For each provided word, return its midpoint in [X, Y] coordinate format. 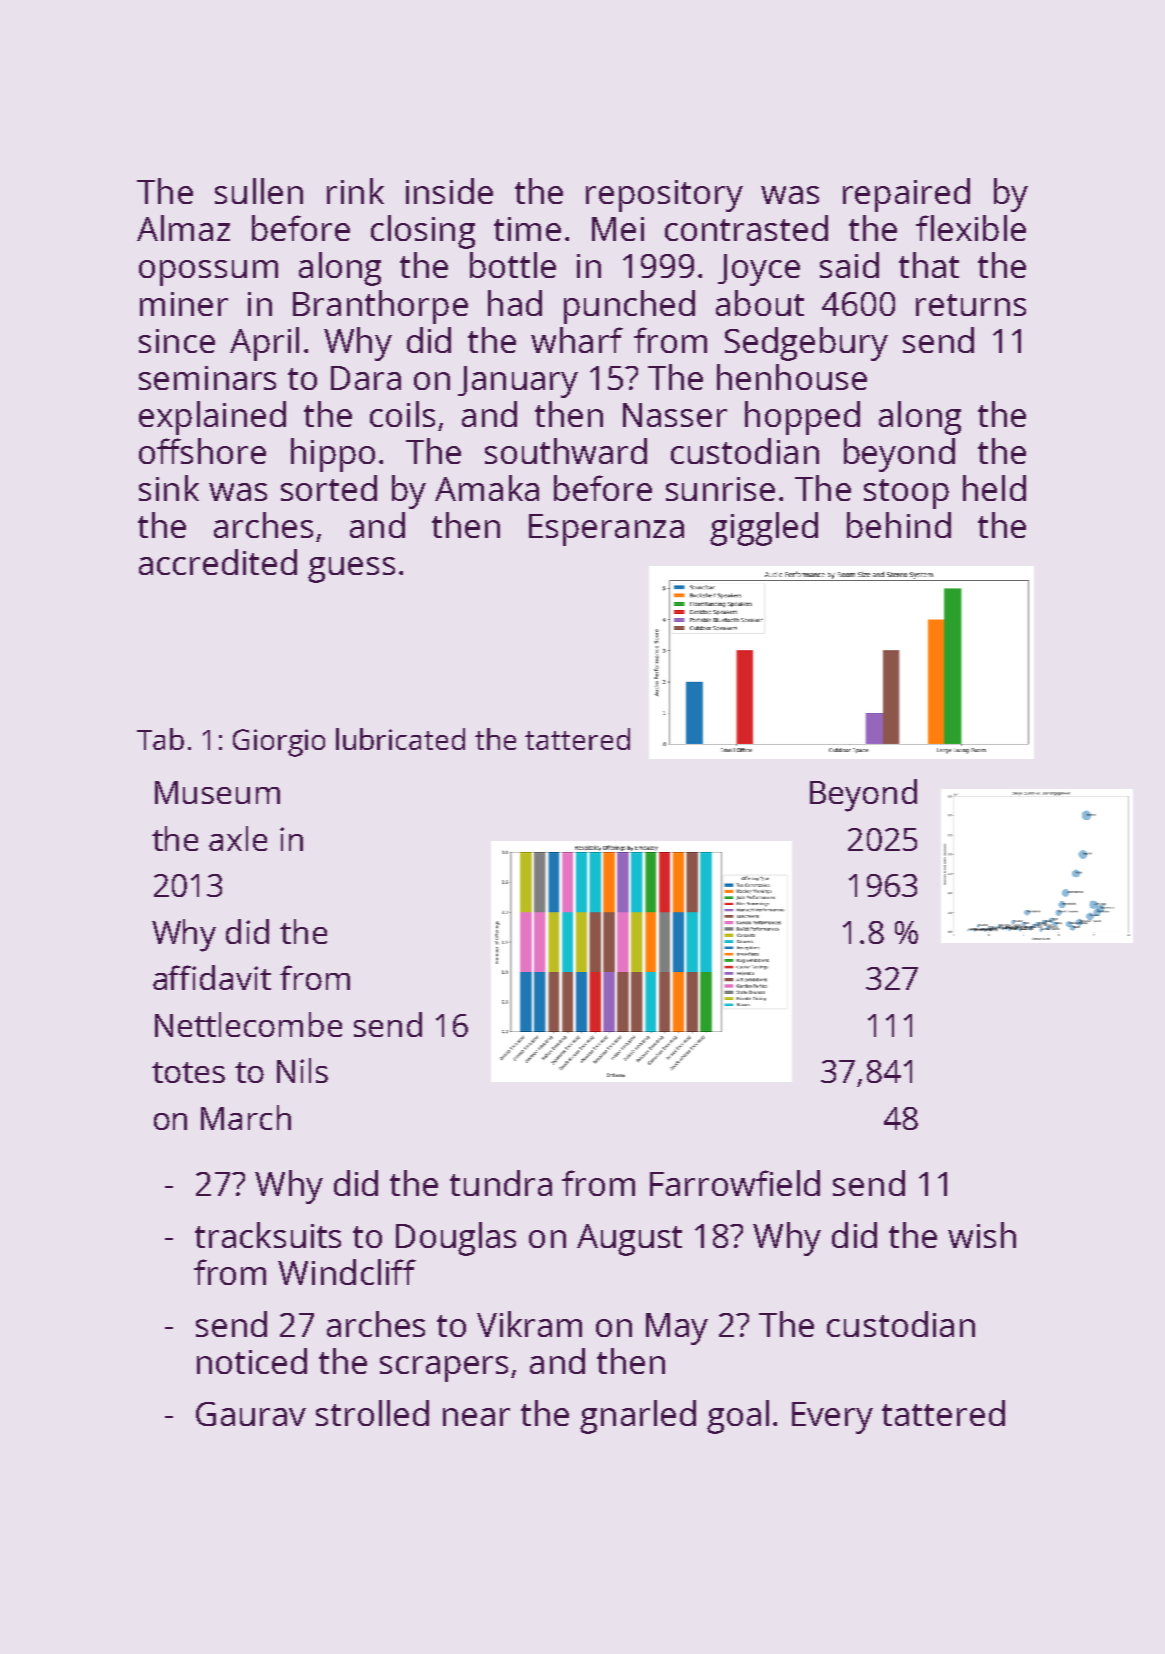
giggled [764, 529]
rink [355, 191]
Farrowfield [735, 1183]
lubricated [400, 739]
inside [449, 191]
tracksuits [268, 1235]
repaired [906, 195]
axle [238, 838]
